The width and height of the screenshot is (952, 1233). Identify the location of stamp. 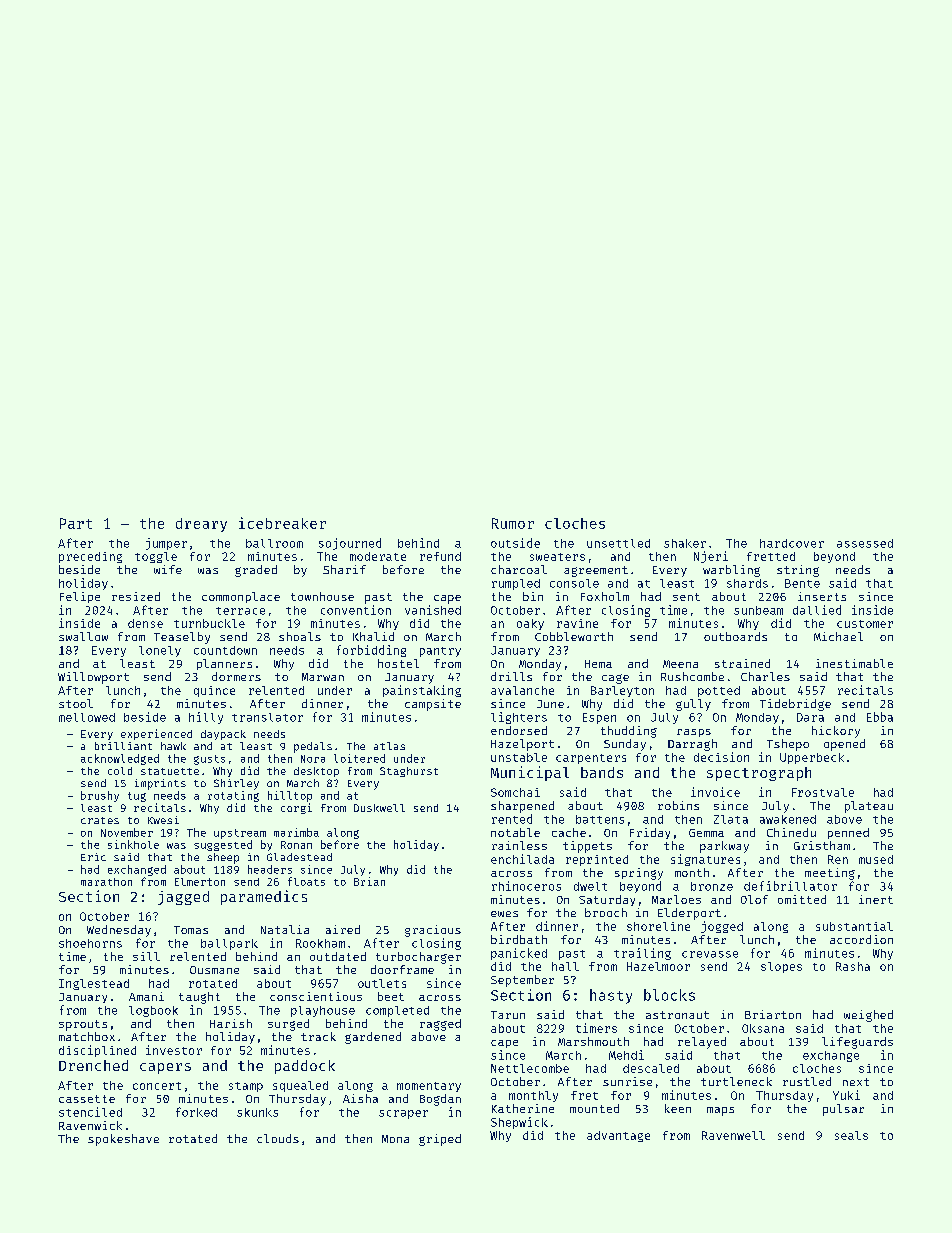
(246, 1087).
